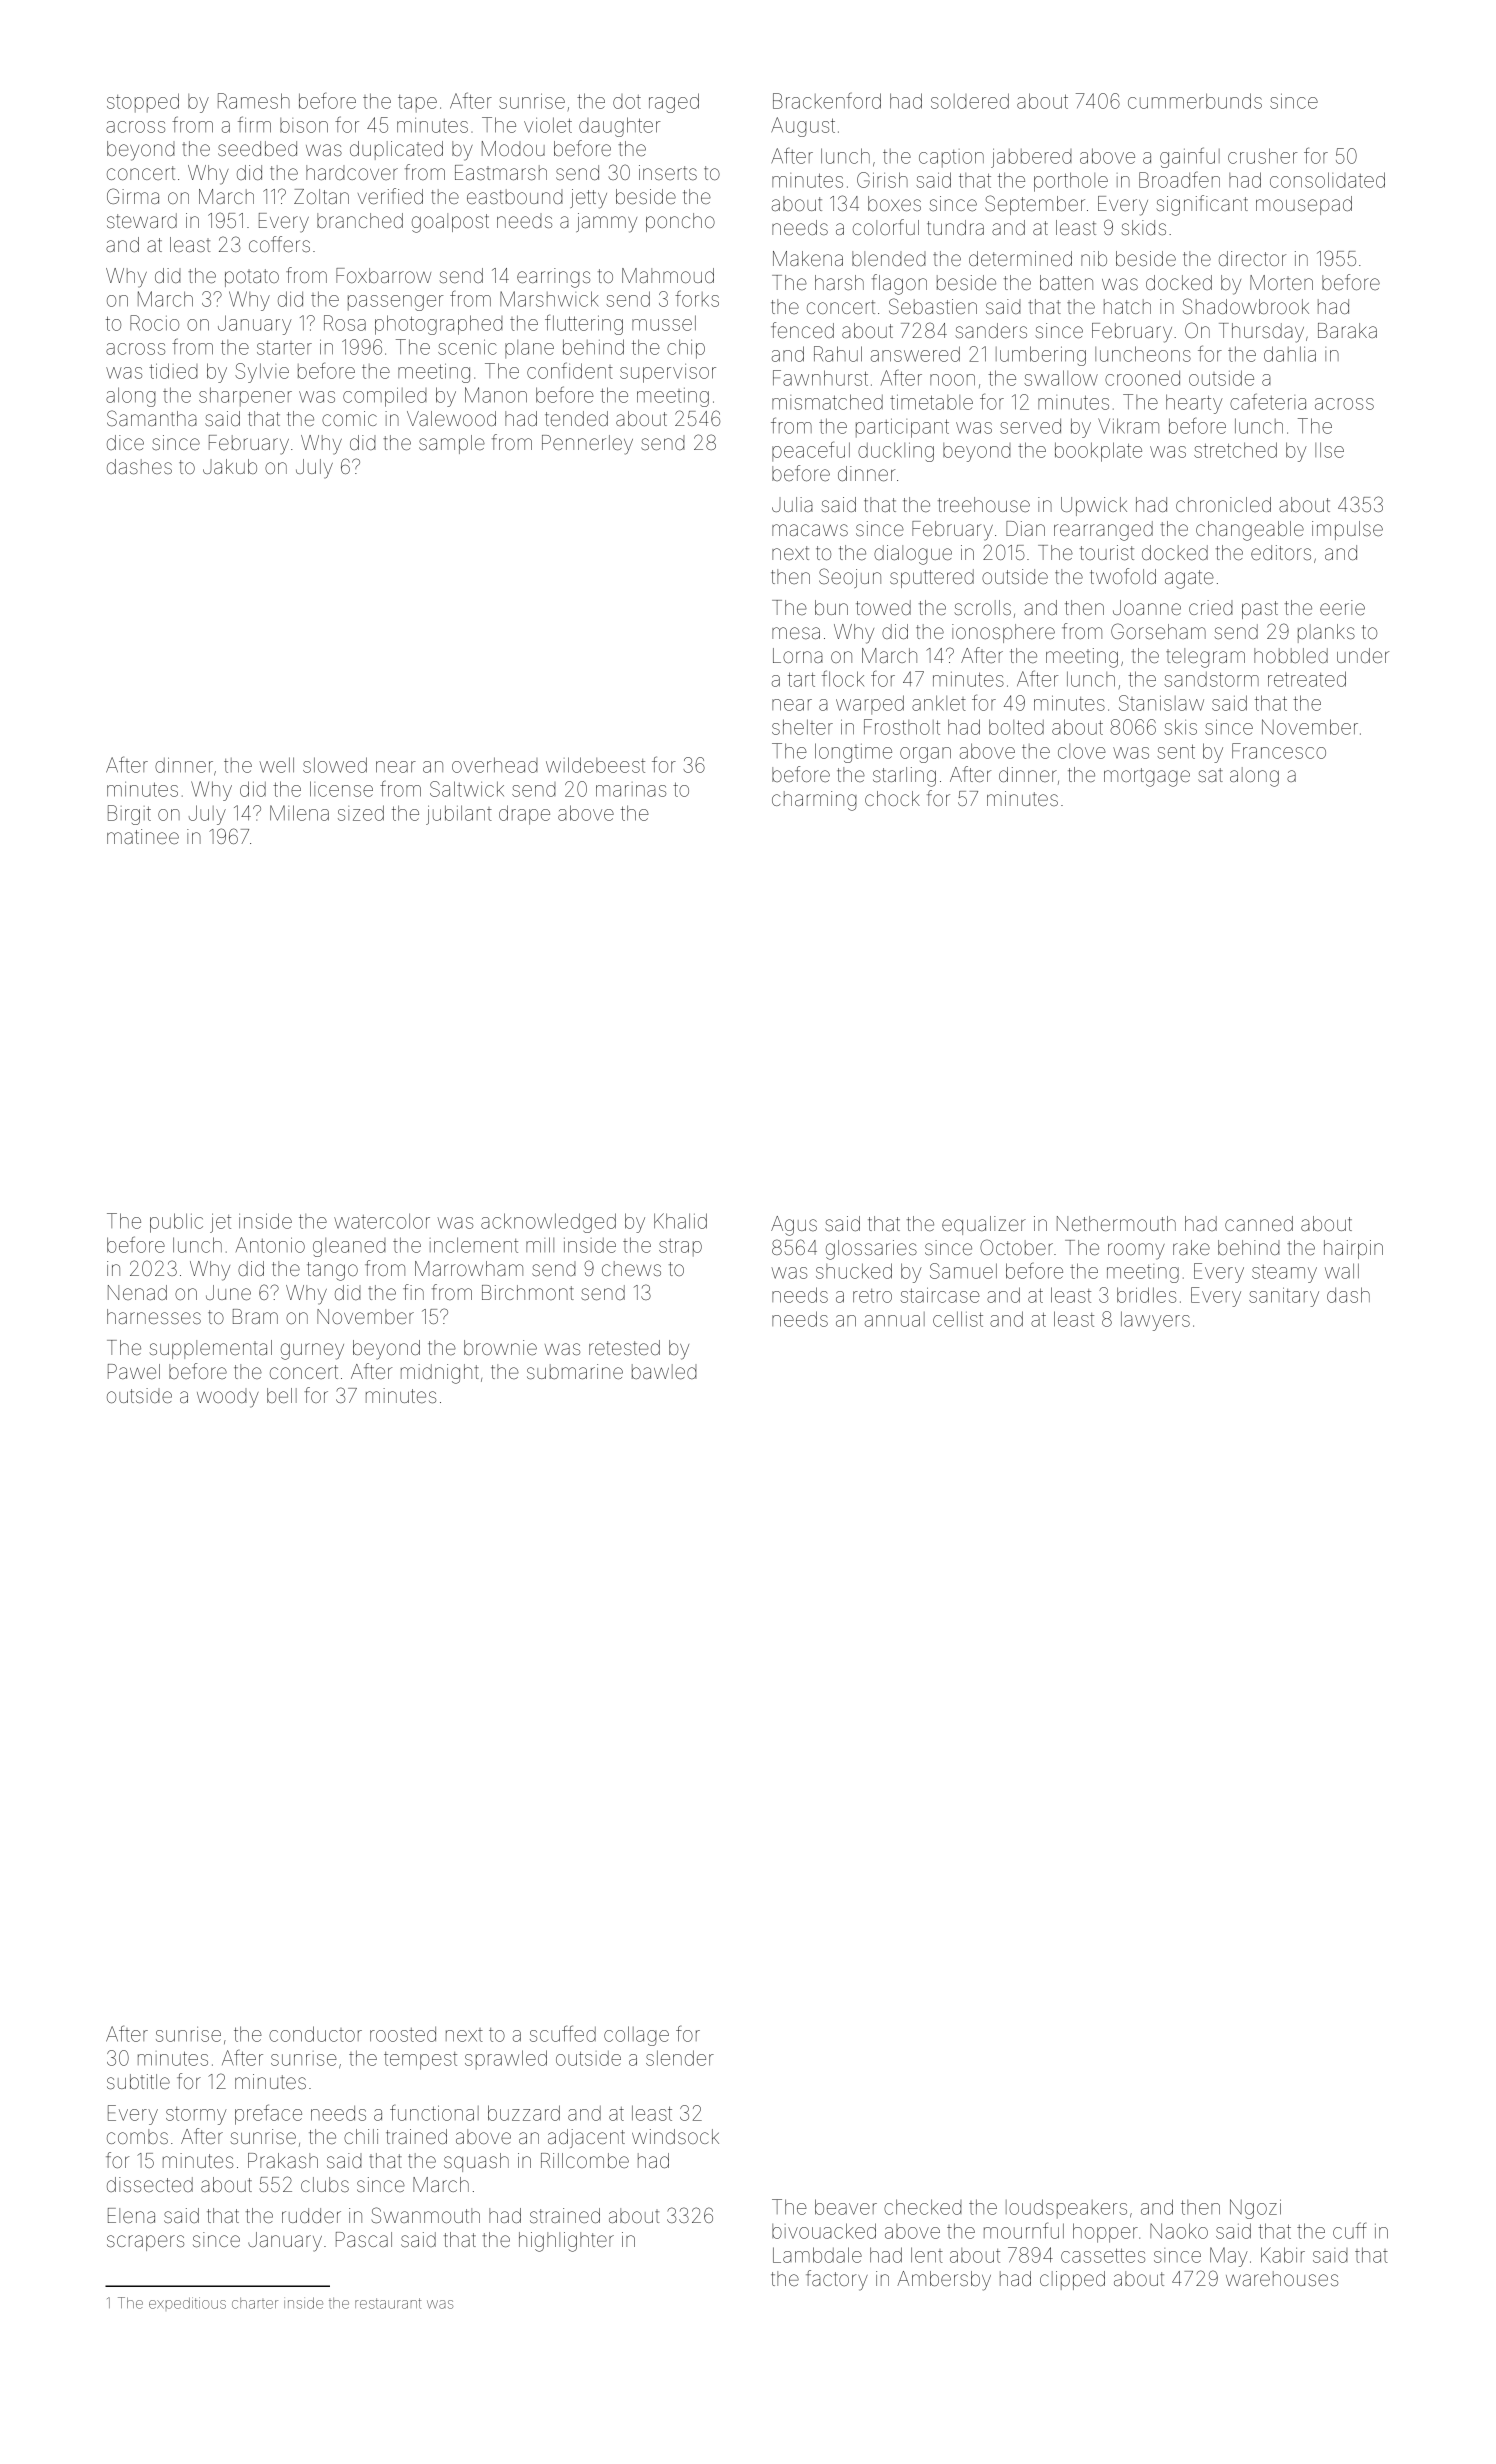 The image size is (1496, 2464). What do you see at coordinates (575, 1371) in the screenshot?
I see `submarine` at bounding box center [575, 1371].
